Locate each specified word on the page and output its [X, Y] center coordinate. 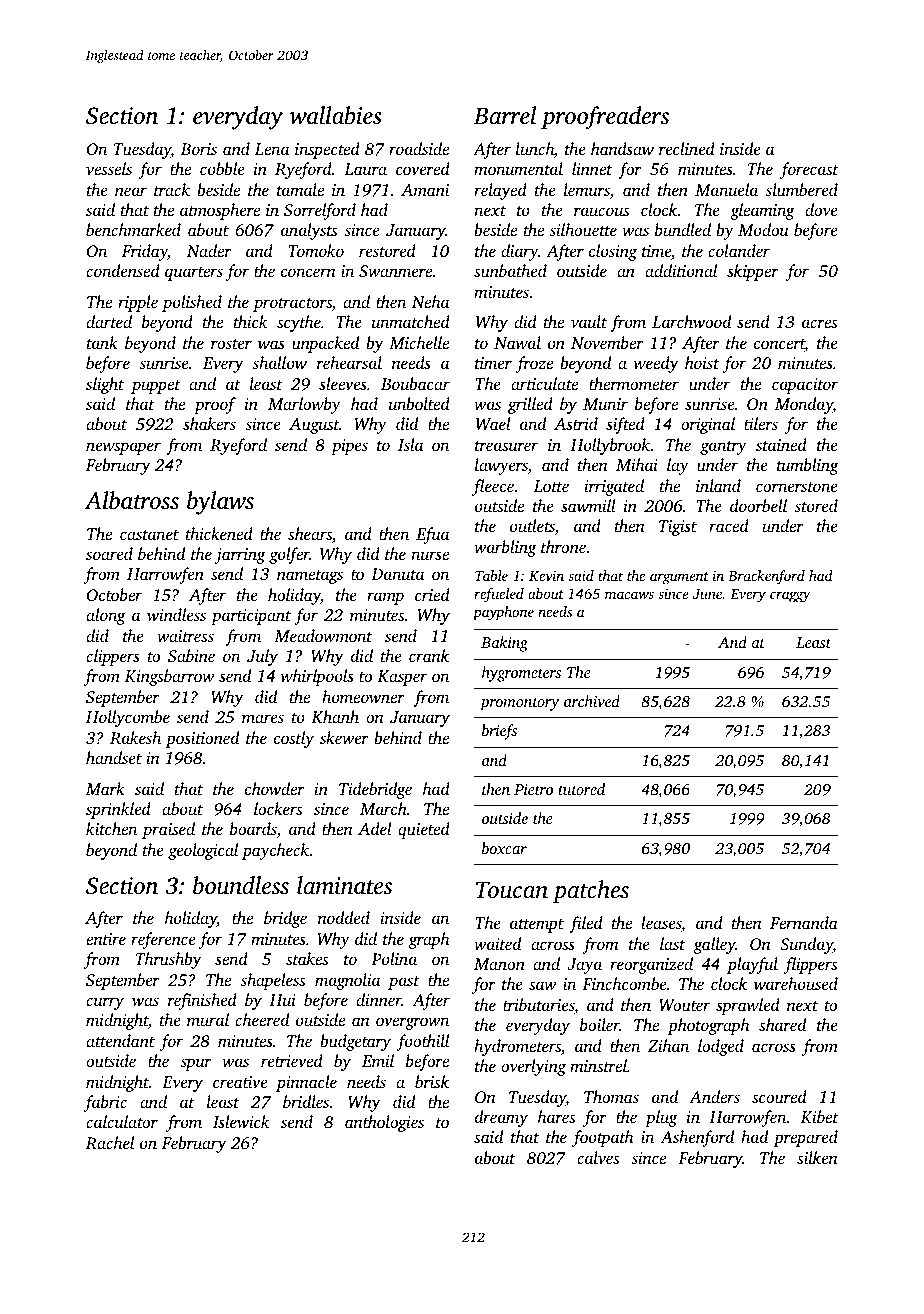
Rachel [110, 1142]
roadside [419, 148]
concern [308, 272]
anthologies [384, 1123]
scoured [779, 1096]
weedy [656, 364]
